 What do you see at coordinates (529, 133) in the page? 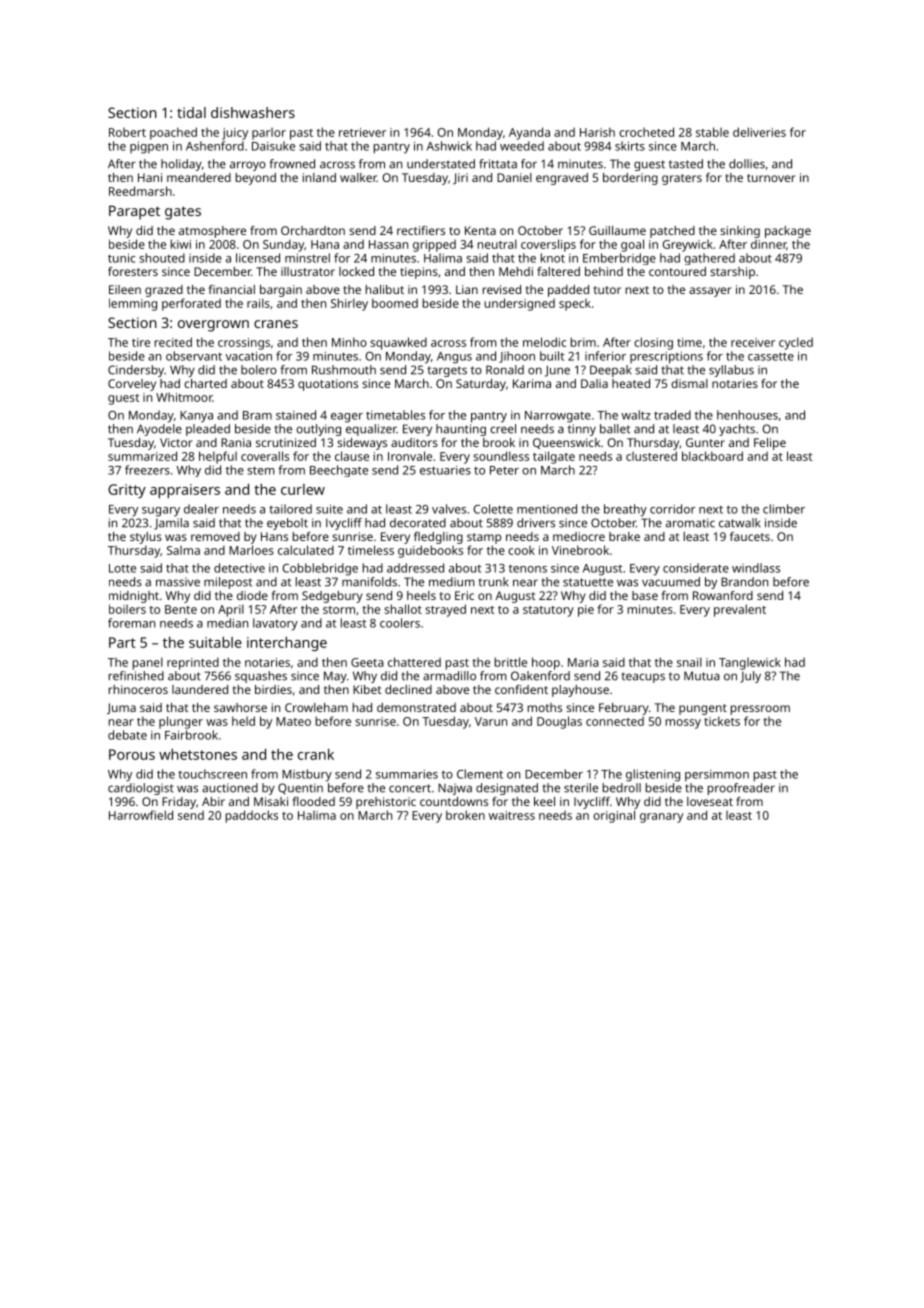
I see `Ayanda` at bounding box center [529, 133].
